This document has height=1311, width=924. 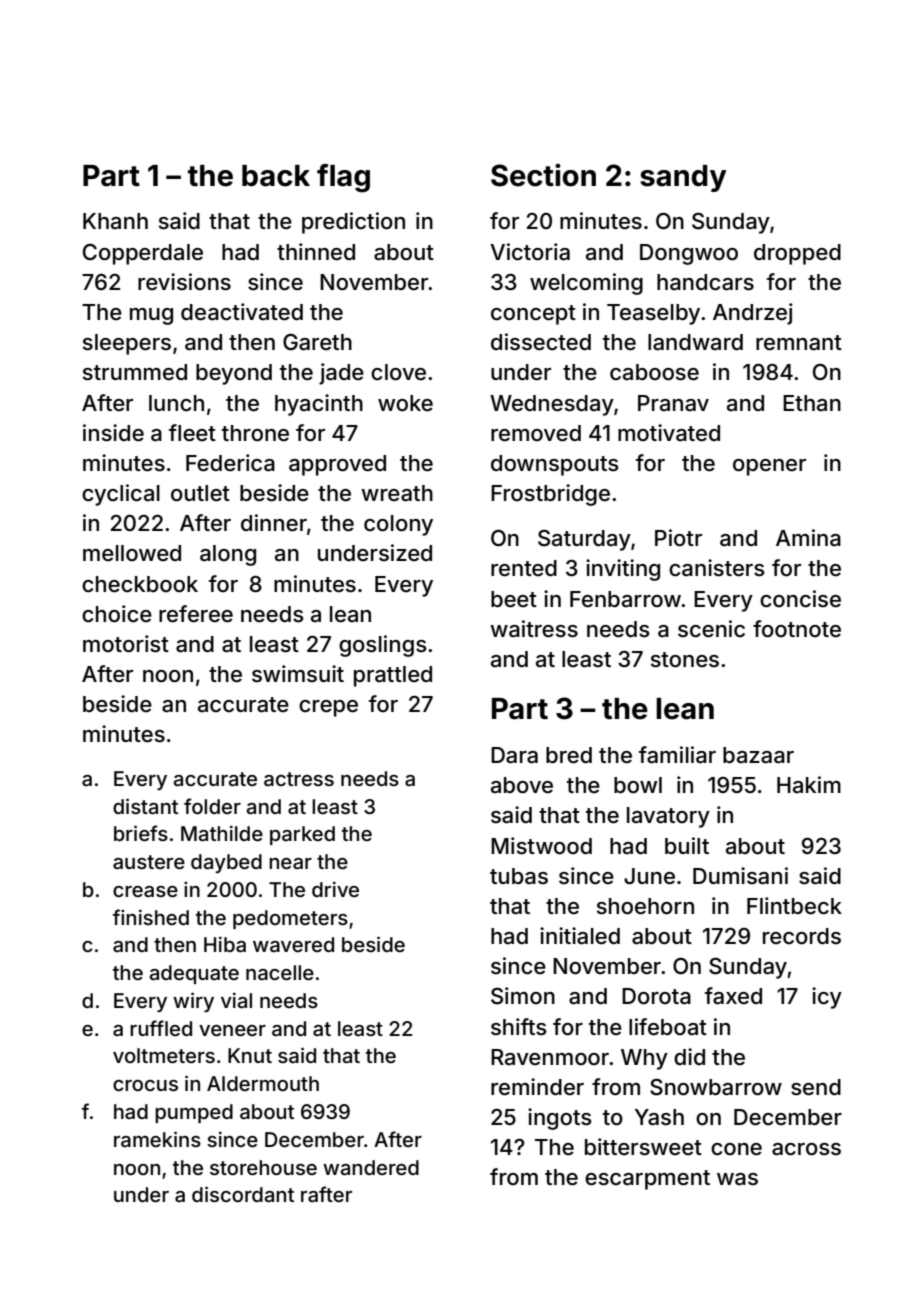 What do you see at coordinates (353, 223) in the document?
I see `prediction` at bounding box center [353, 223].
